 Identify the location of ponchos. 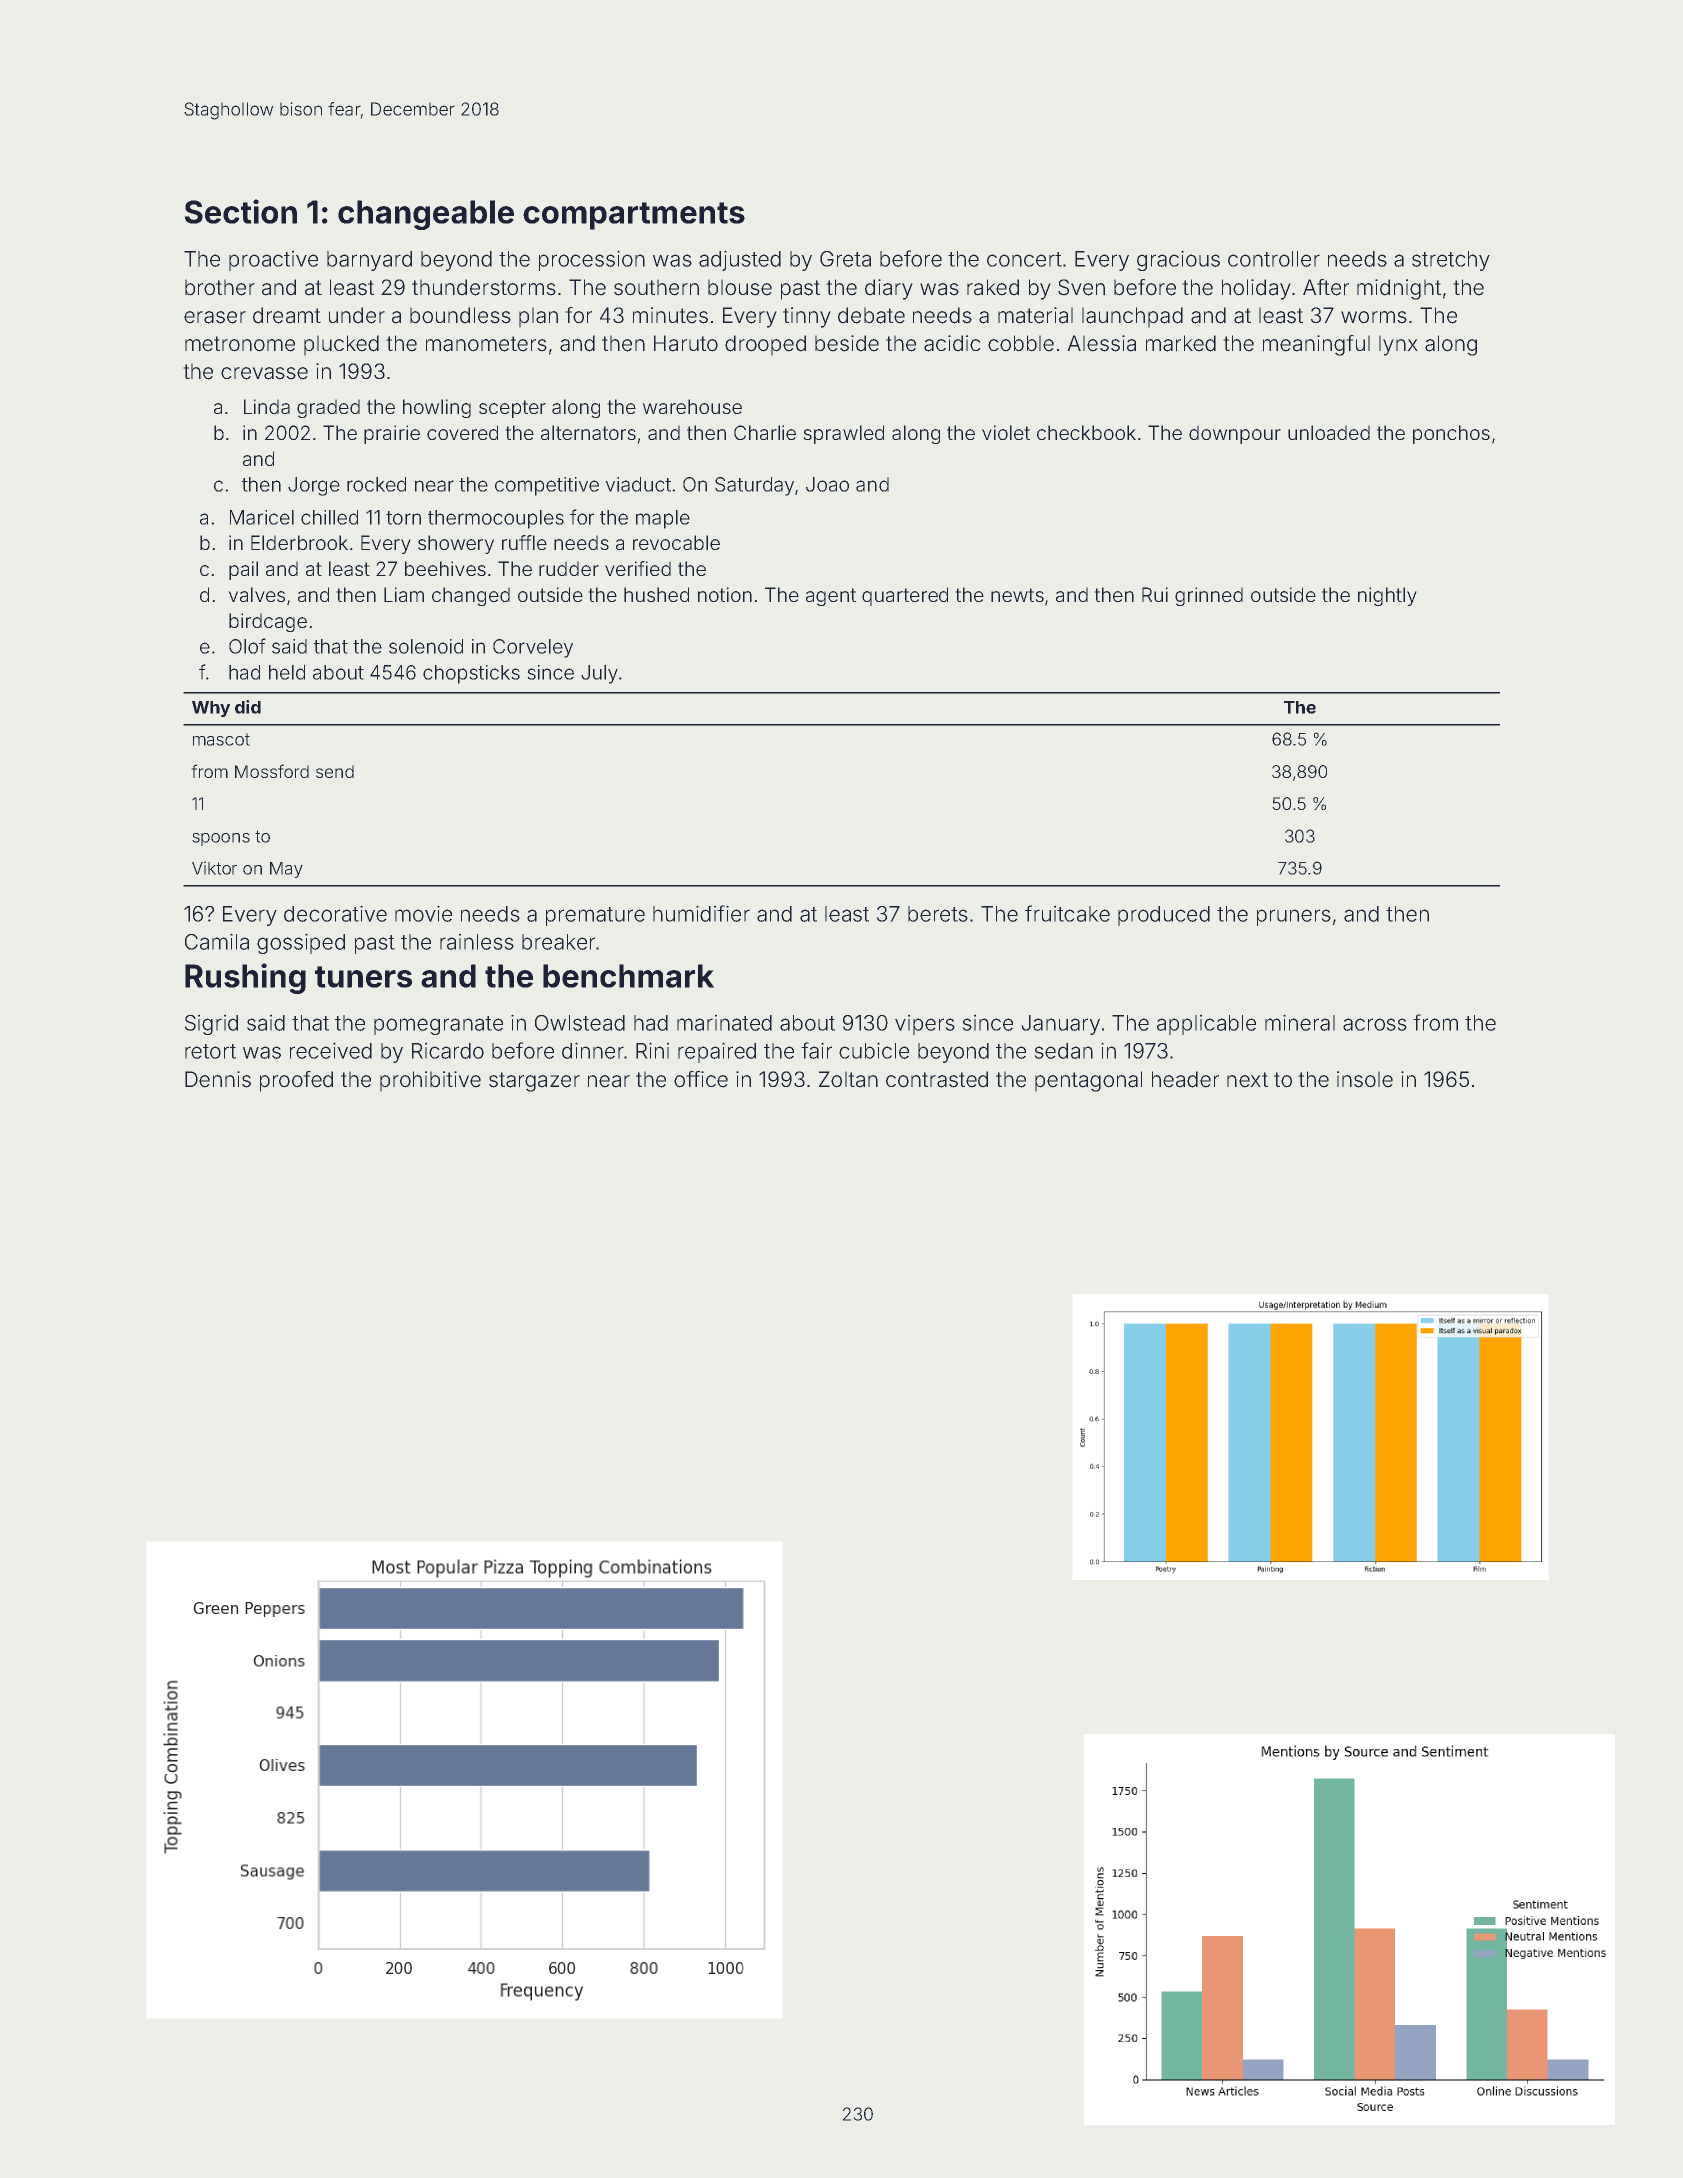
(1451, 434).
